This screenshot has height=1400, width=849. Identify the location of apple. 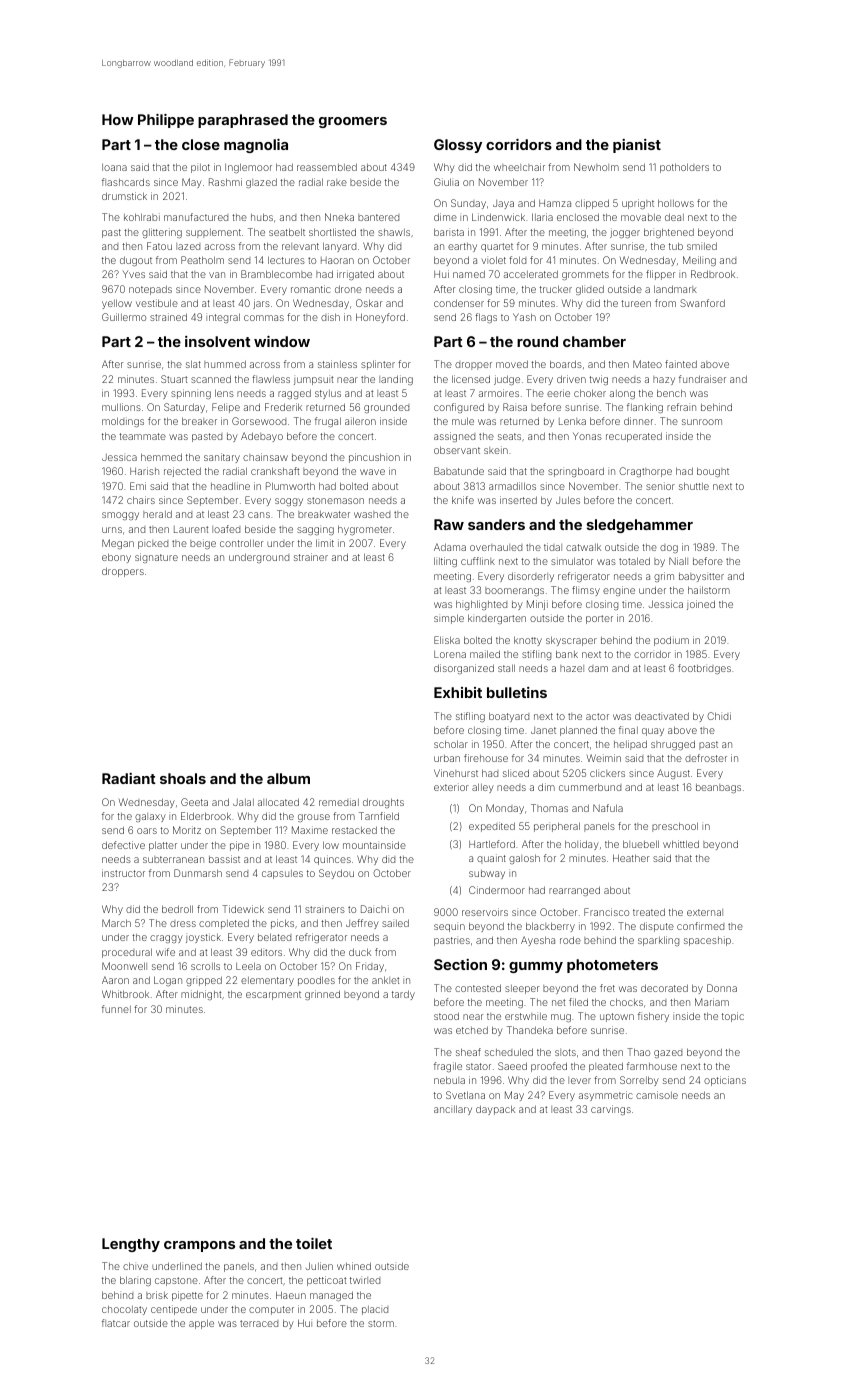
(201, 1324).
